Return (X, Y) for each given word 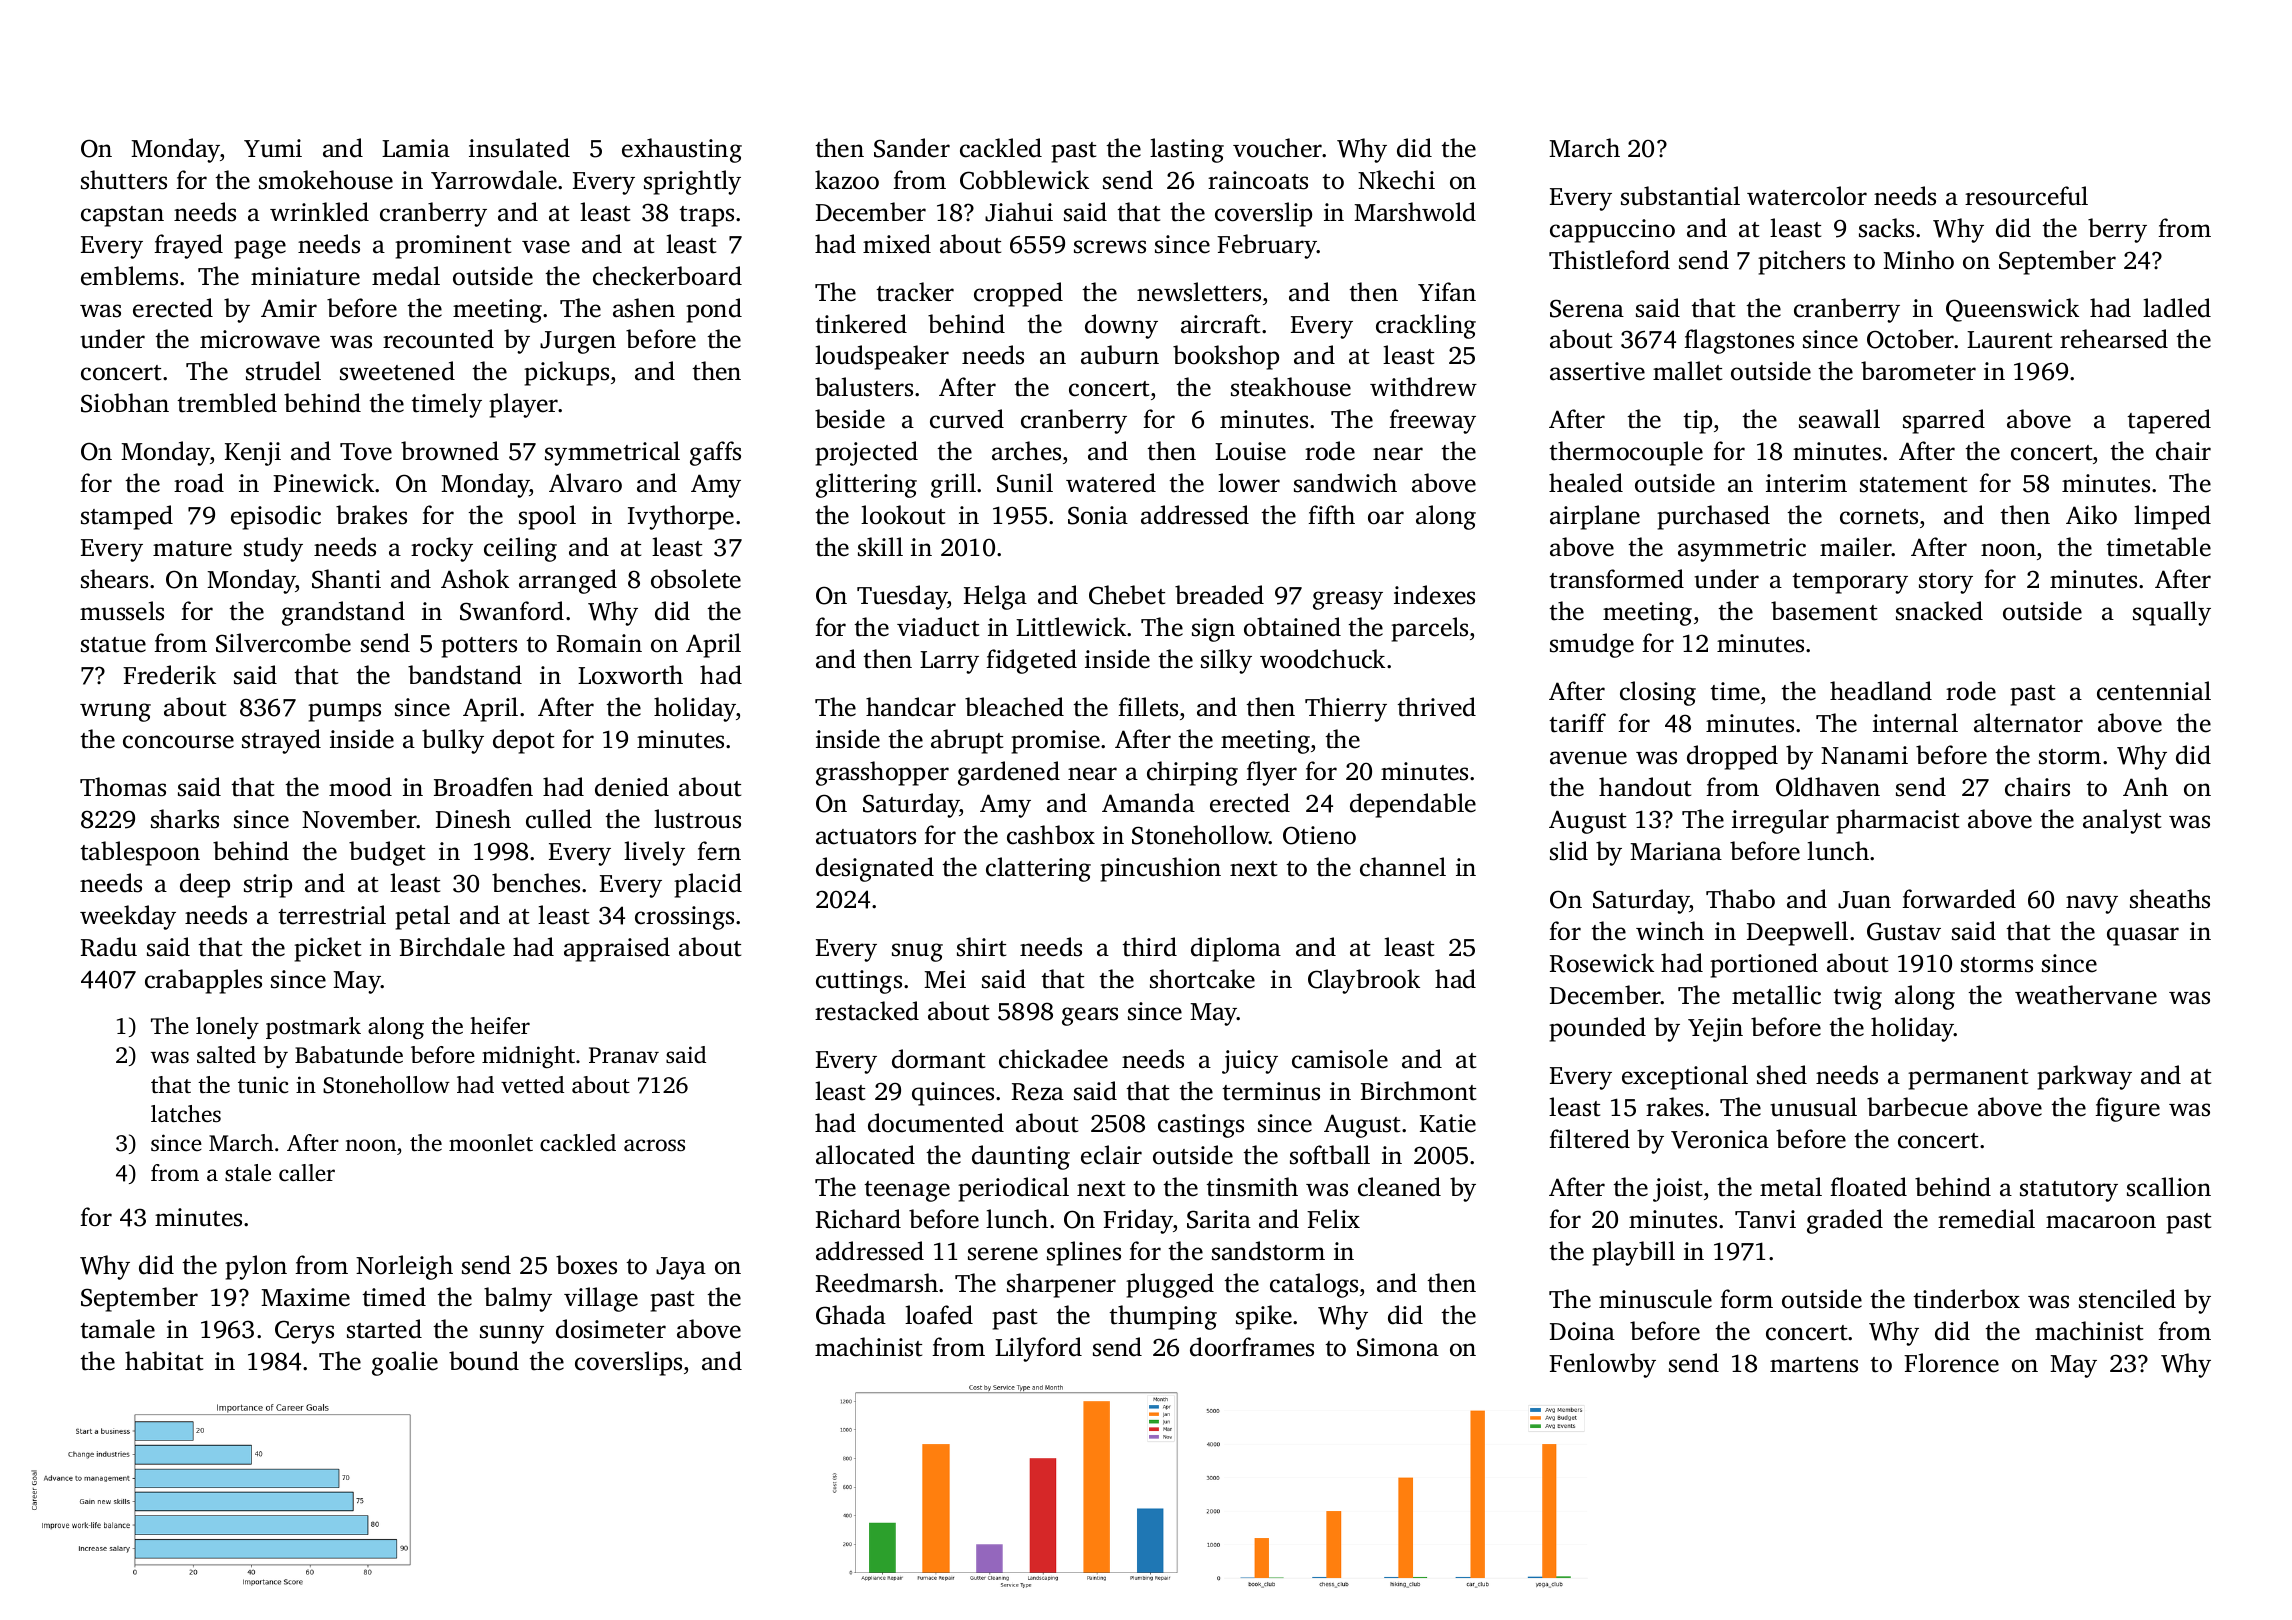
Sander (912, 148)
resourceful (2026, 196)
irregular (1780, 821)
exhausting (682, 150)
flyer (1271, 773)
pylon (256, 1267)
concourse (178, 742)
